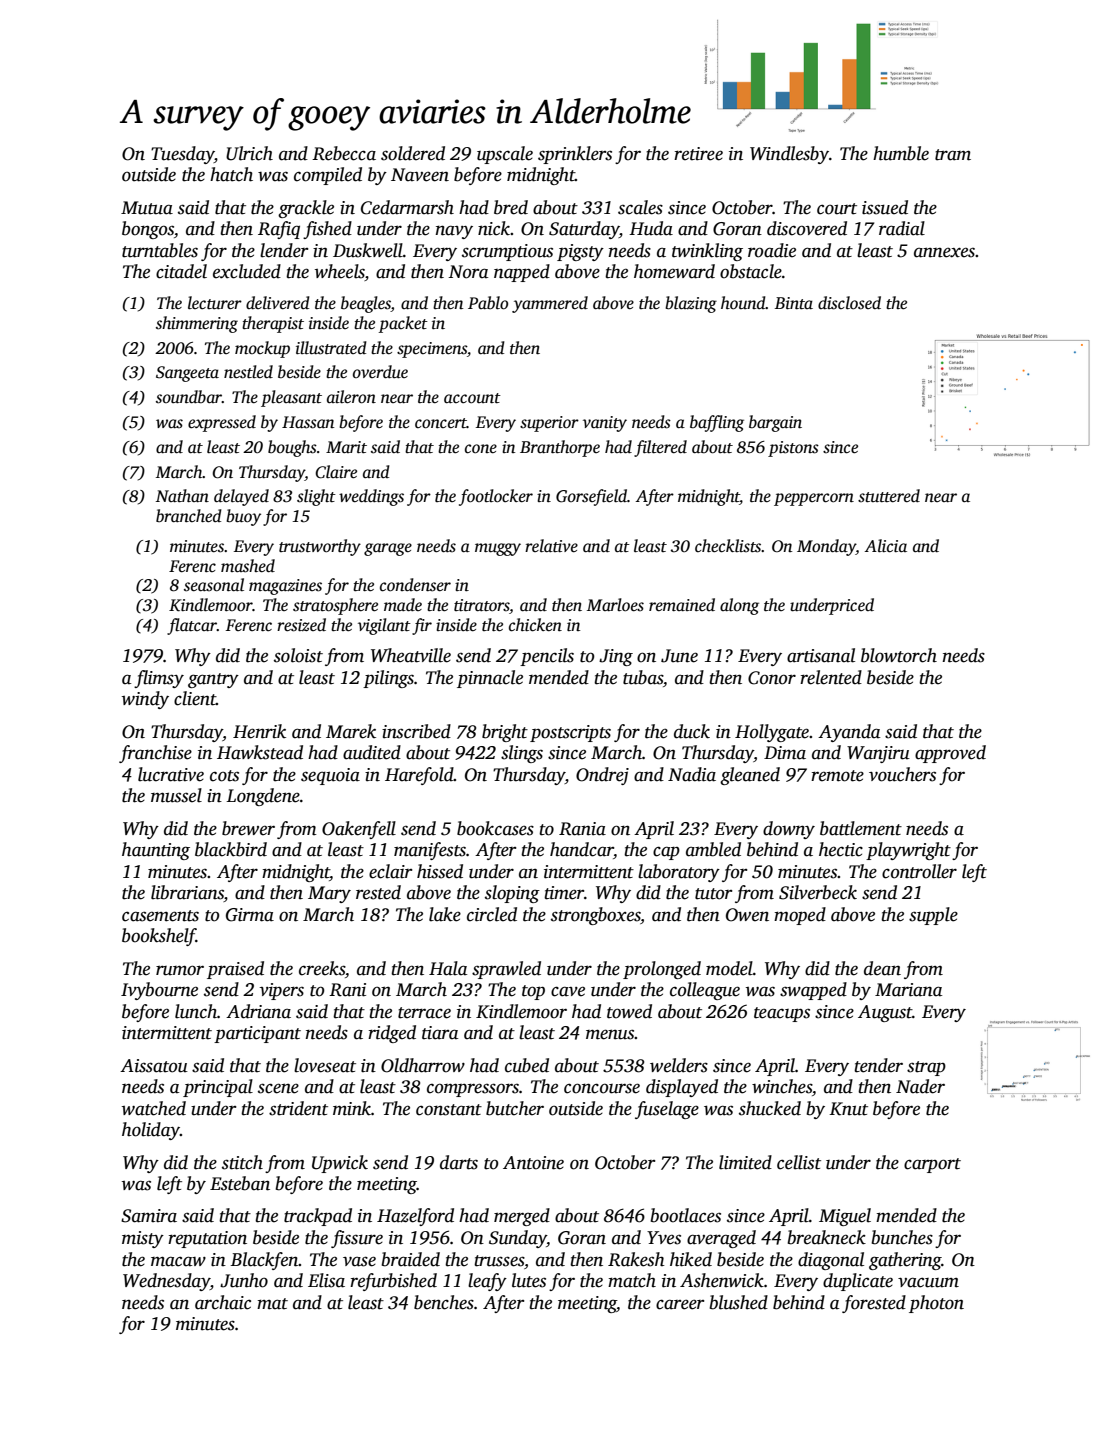  Describe the element at coordinates (680, 1304) in the screenshot. I see `career` at that location.
